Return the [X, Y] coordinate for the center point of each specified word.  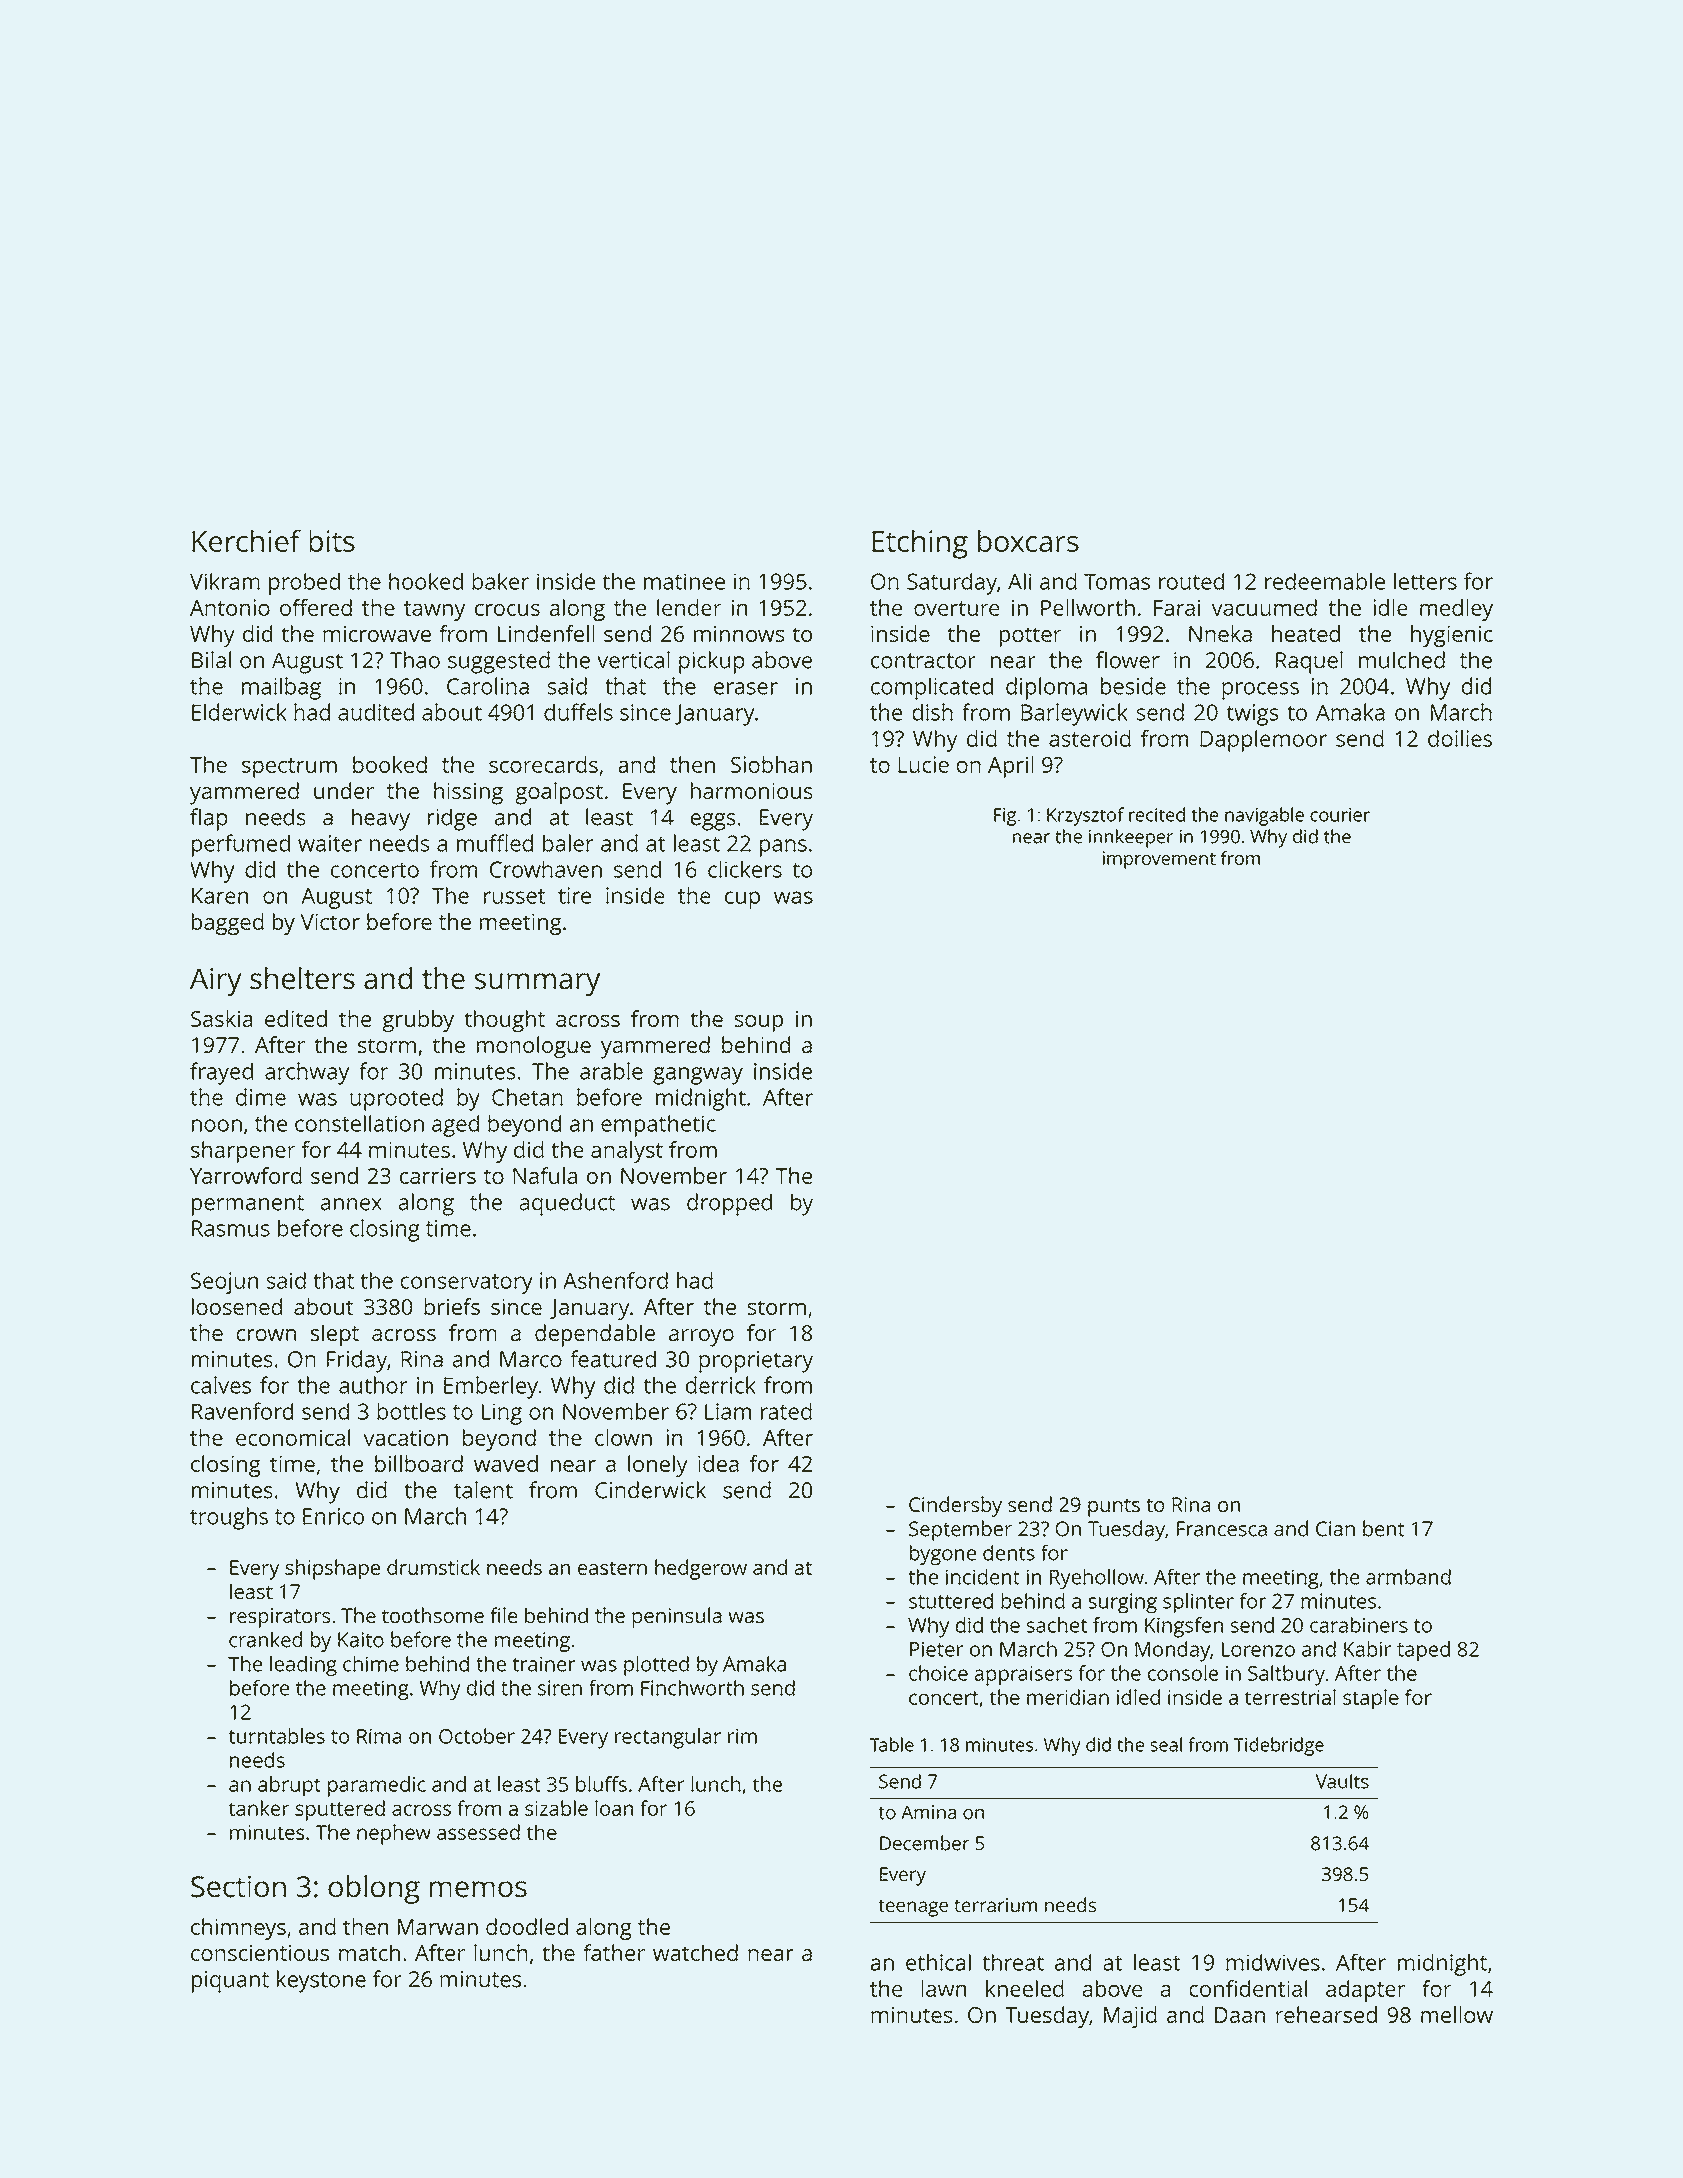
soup [759, 1023]
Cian [1335, 1529]
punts [1114, 1507]
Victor [330, 921]
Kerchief [246, 540]
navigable [1264, 816]
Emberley [491, 1387]
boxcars [1028, 541]
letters [1425, 581]
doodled [527, 1926]
